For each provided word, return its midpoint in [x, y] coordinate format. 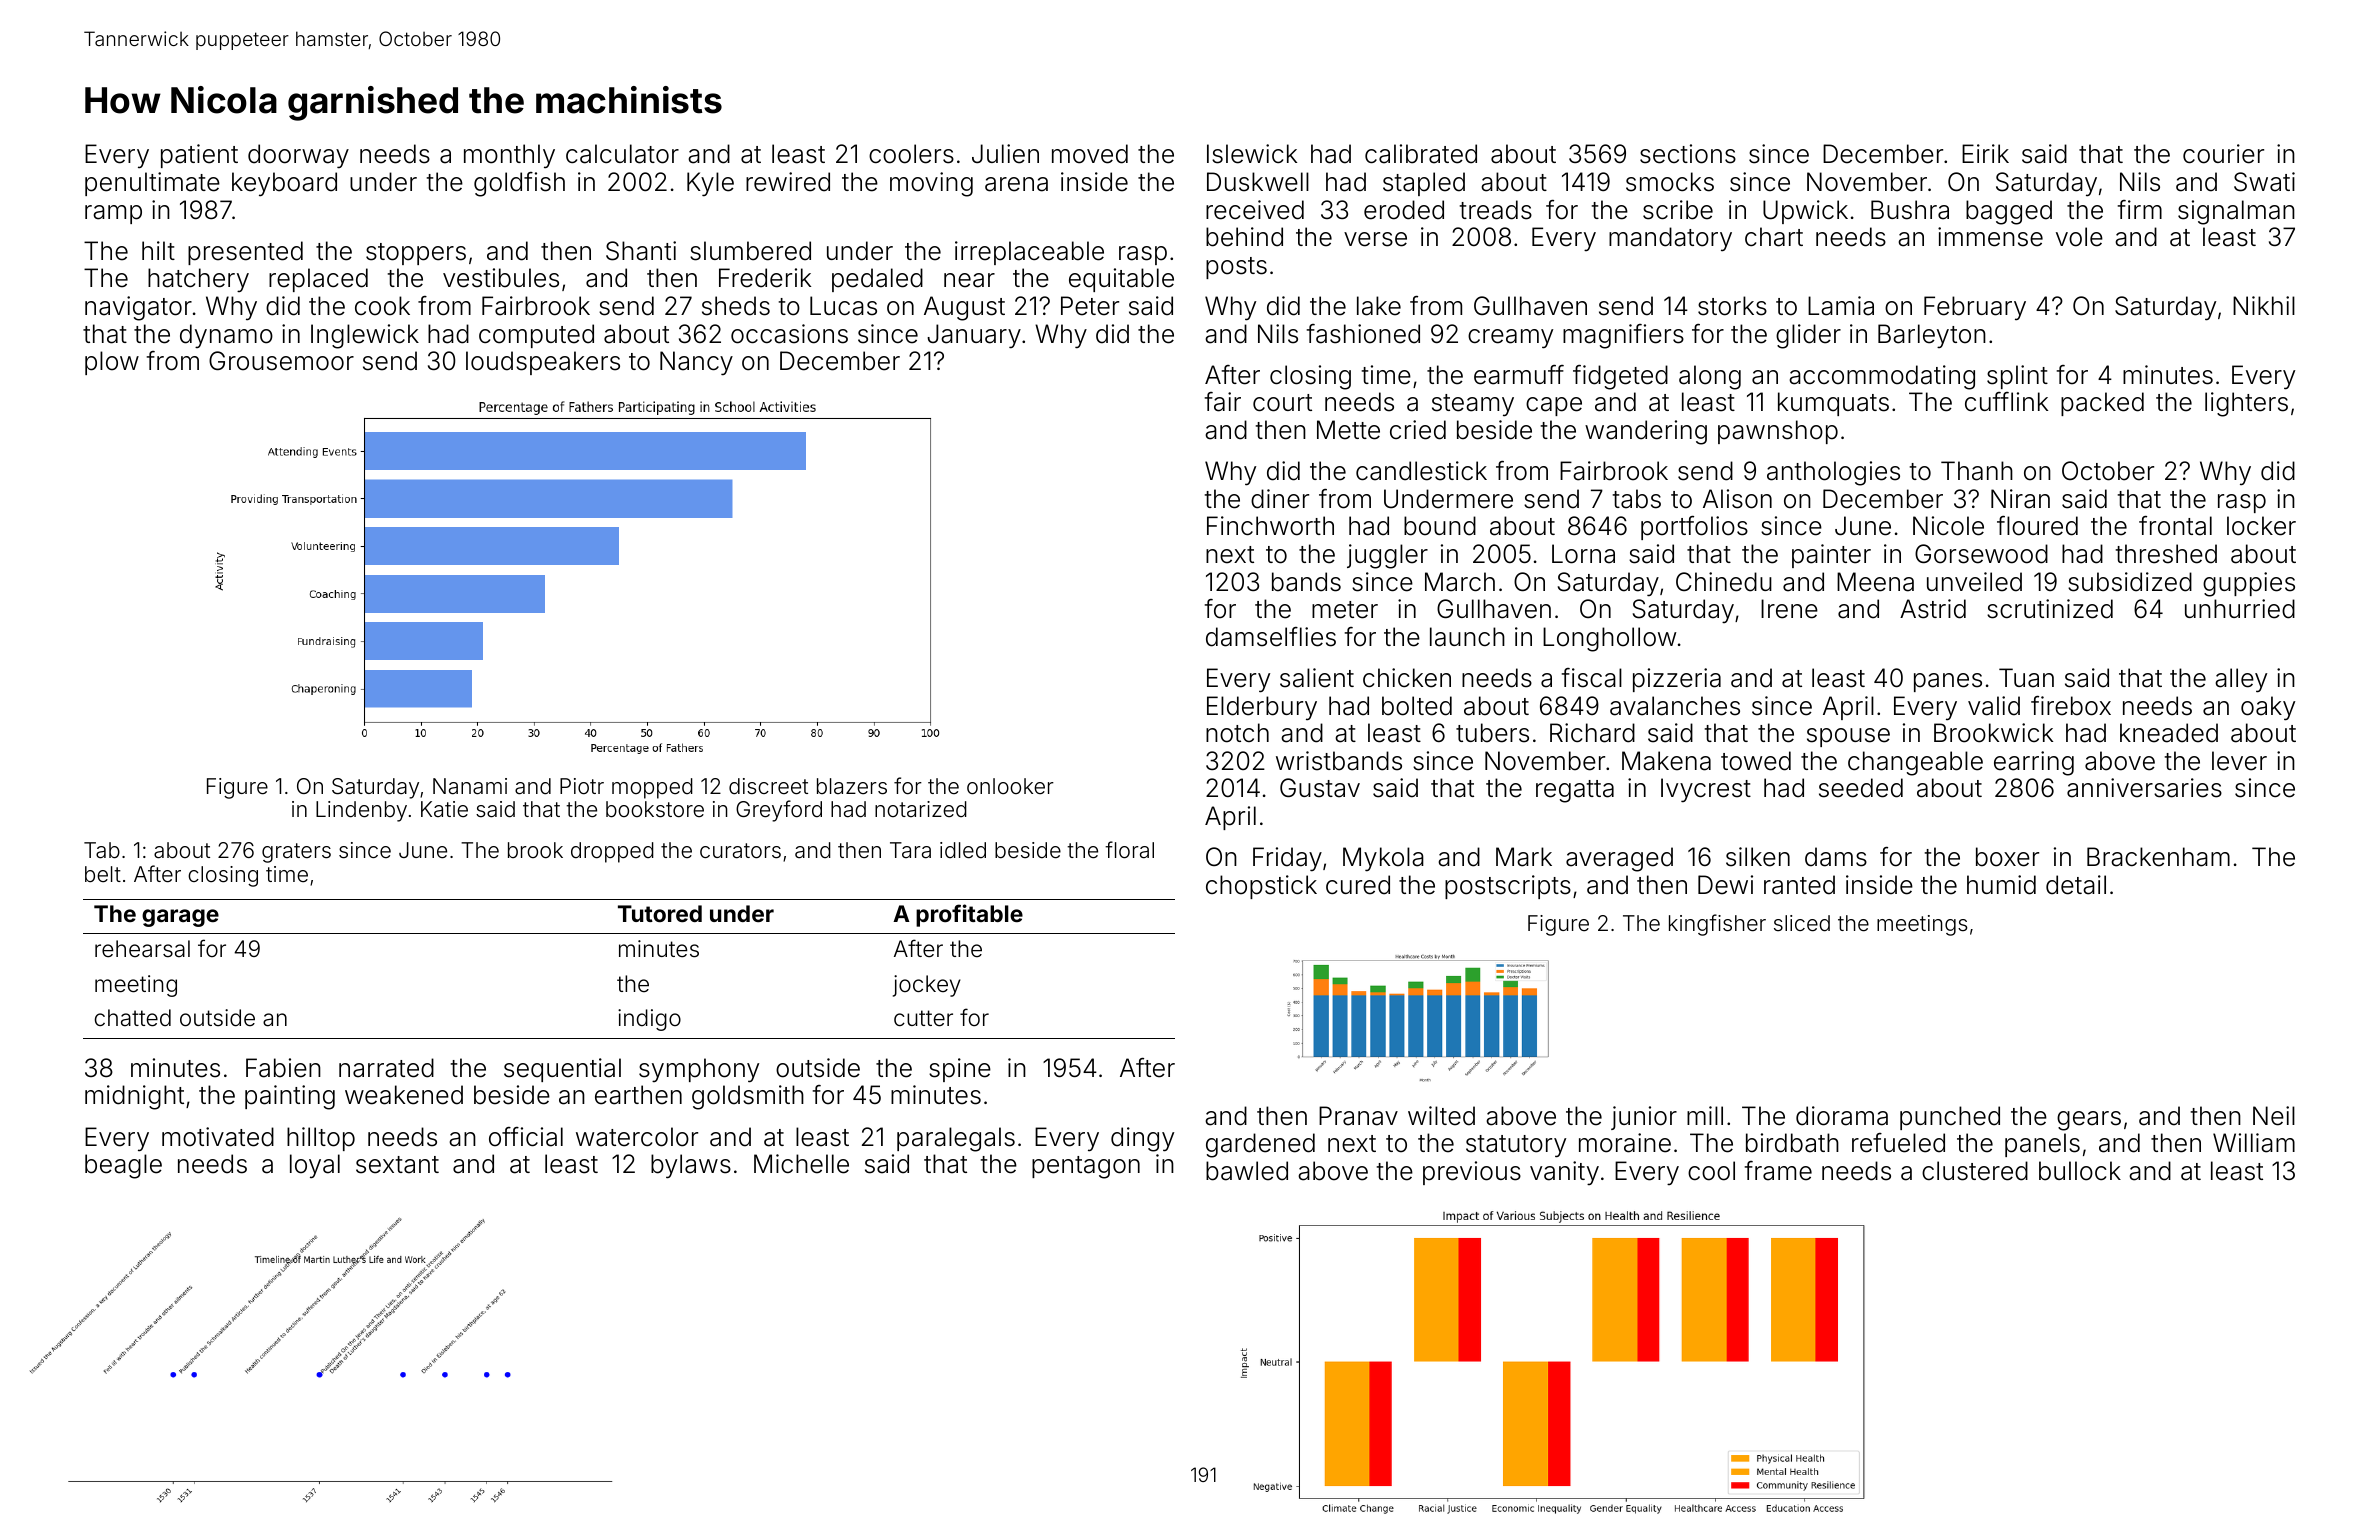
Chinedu [1724, 582]
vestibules [501, 278]
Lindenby [361, 811]
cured [1358, 885]
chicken [1407, 678]
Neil [2274, 1116]
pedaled [877, 280]
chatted [133, 1018]
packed [2102, 404]
